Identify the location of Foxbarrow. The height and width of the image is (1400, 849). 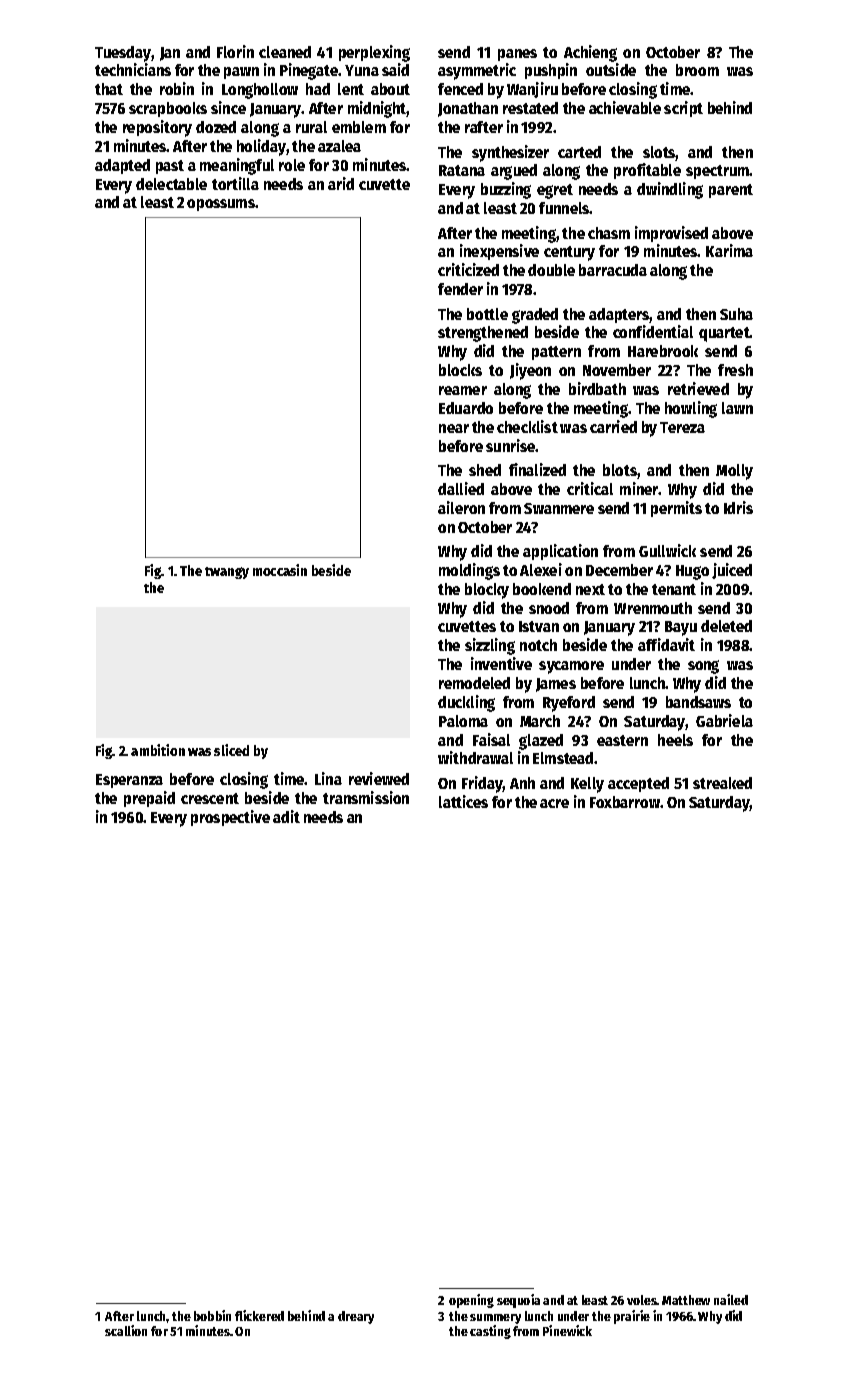
(625, 802).
